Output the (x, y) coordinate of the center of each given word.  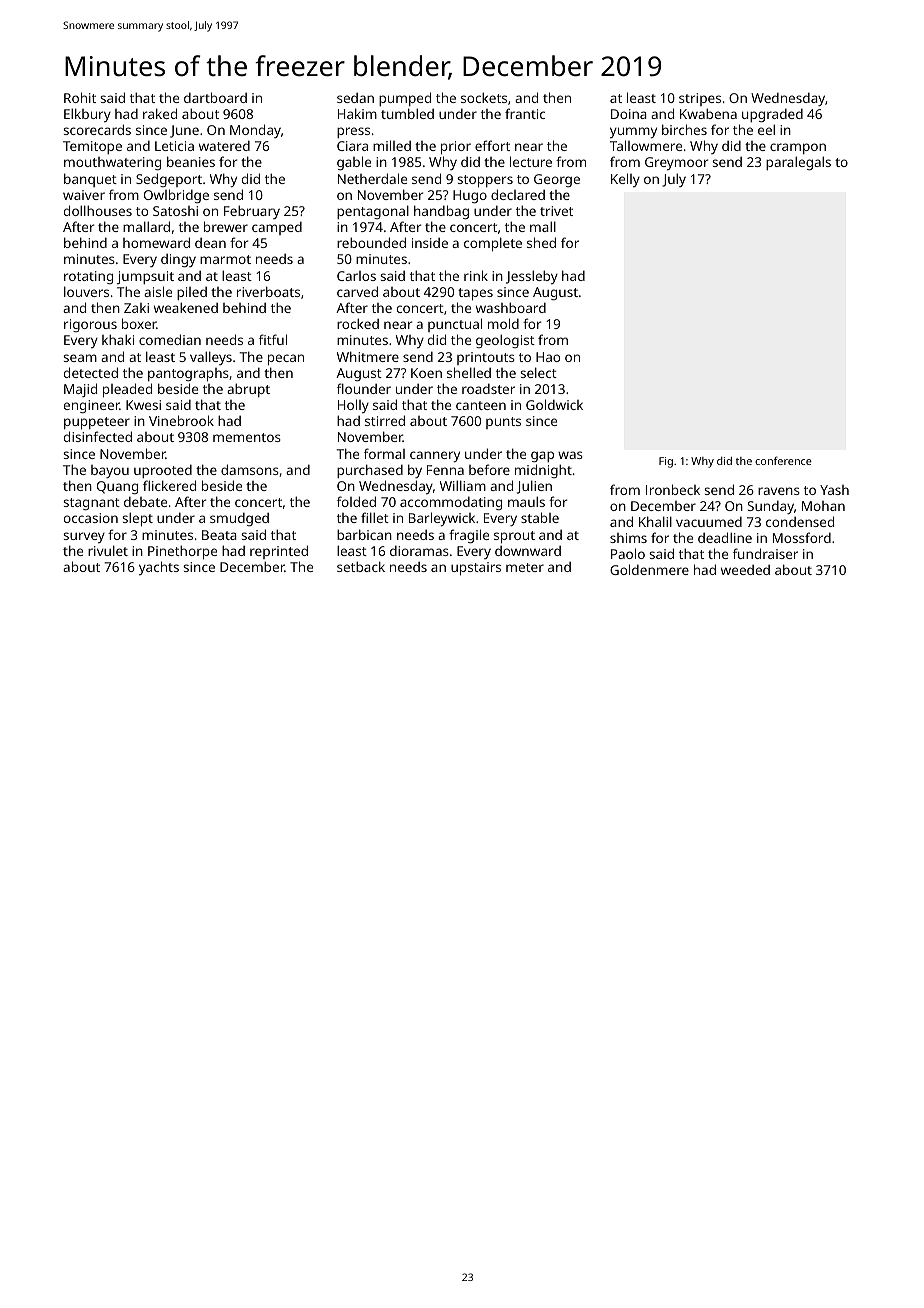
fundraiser (765, 553)
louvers (86, 291)
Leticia (174, 146)
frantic (525, 113)
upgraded (772, 115)
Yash (834, 490)
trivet (556, 211)
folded (356, 501)
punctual (455, 325)
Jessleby (532, 277)
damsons (250, 469)
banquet (90, 180)
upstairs (476, 569)
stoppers (485, 181)
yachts (159, 568)
